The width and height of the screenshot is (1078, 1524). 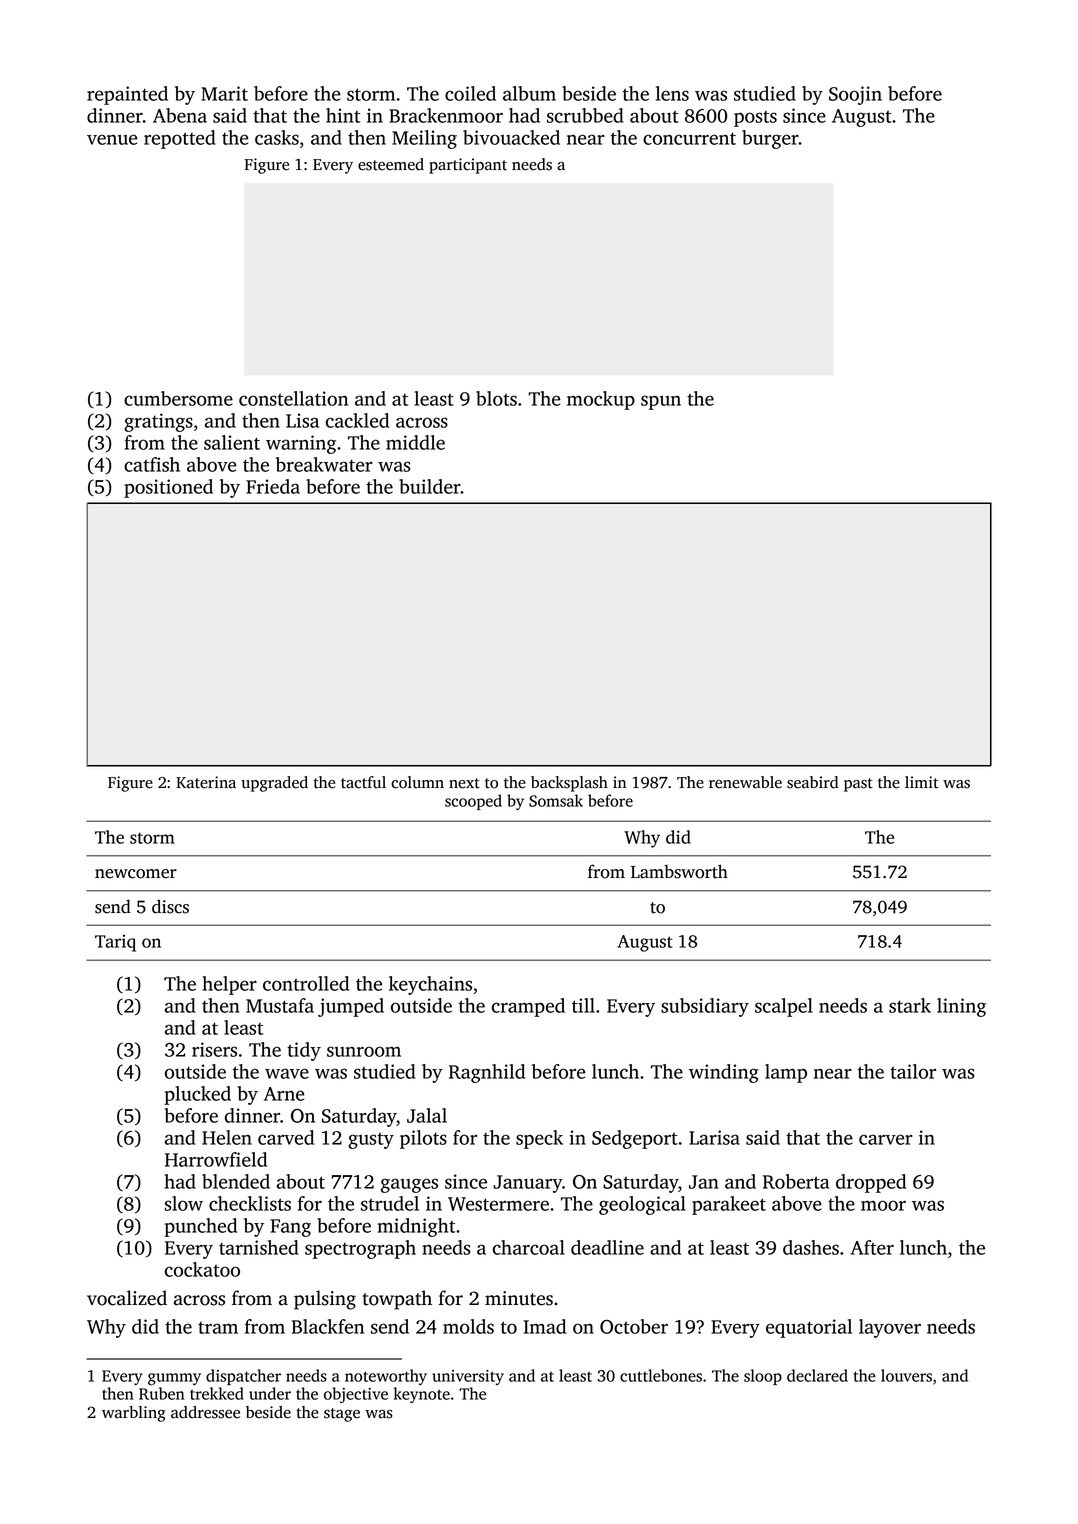 What do you see at coordinates (112, 139) in the screenshot?
I see `venue` at bounding box center [112, 139].
